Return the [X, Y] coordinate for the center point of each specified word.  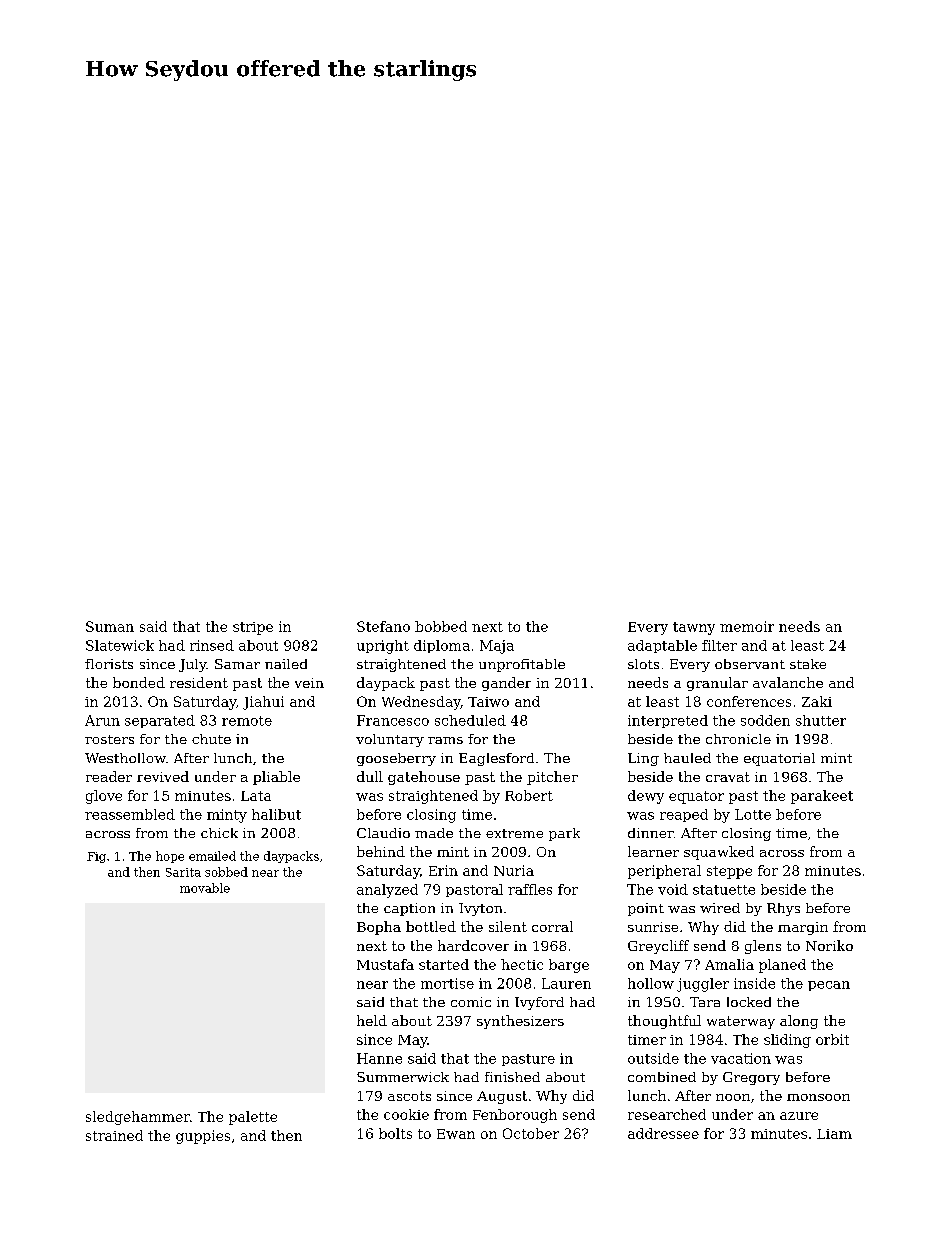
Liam [834, 1134]
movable [205, 888]
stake [808, 664]
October [531, 1133]
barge [569, 966]
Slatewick [120, 645]
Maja [497, 647]
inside [754, 983]
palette [253, 1118]
